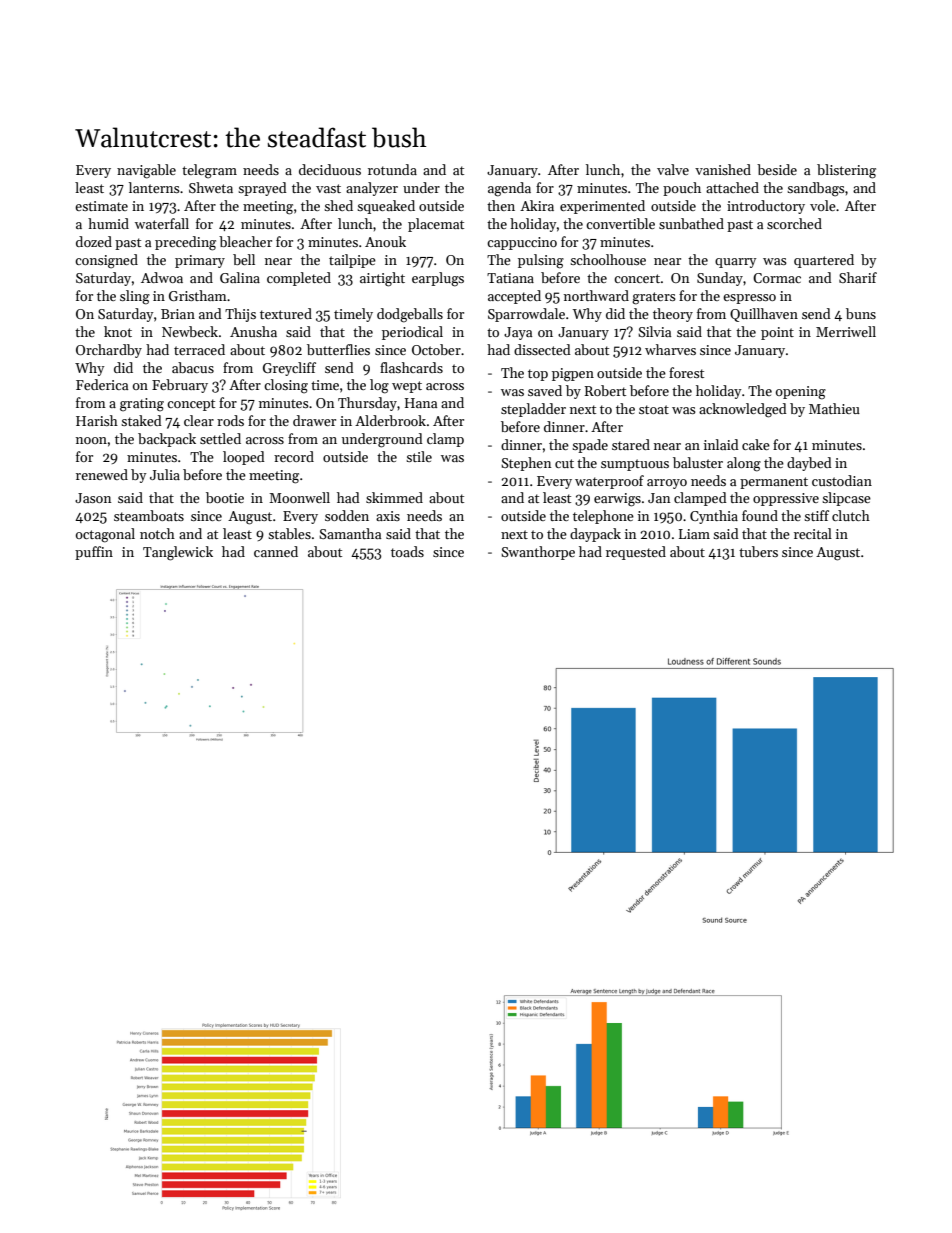 This screenshot has height=1233, width=952. I want to click on octagonal, so click(105, 535).
